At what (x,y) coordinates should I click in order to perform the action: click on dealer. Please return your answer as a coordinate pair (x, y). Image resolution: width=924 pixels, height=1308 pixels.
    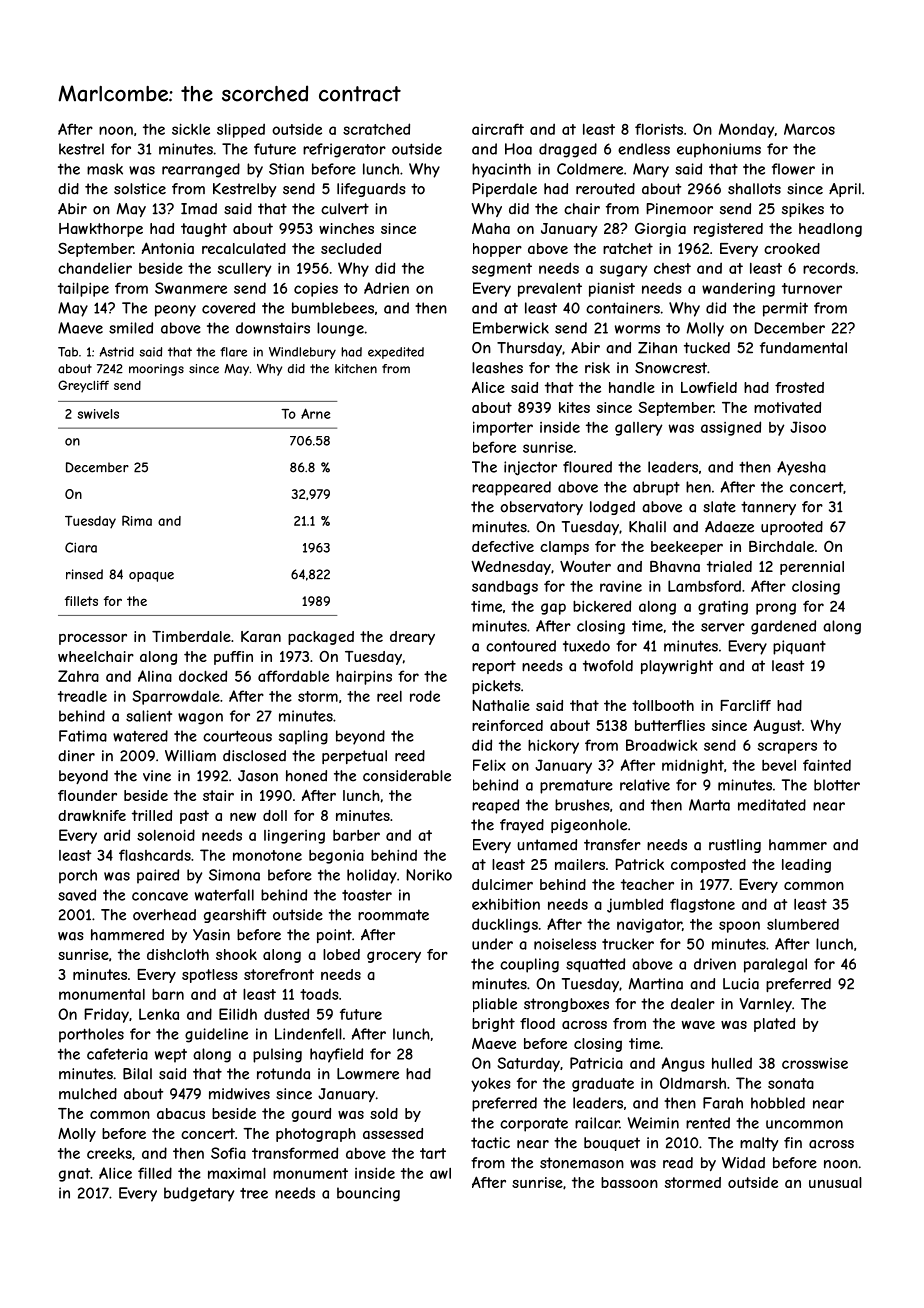
    Looking at the image, I should click on (693, 1004).
